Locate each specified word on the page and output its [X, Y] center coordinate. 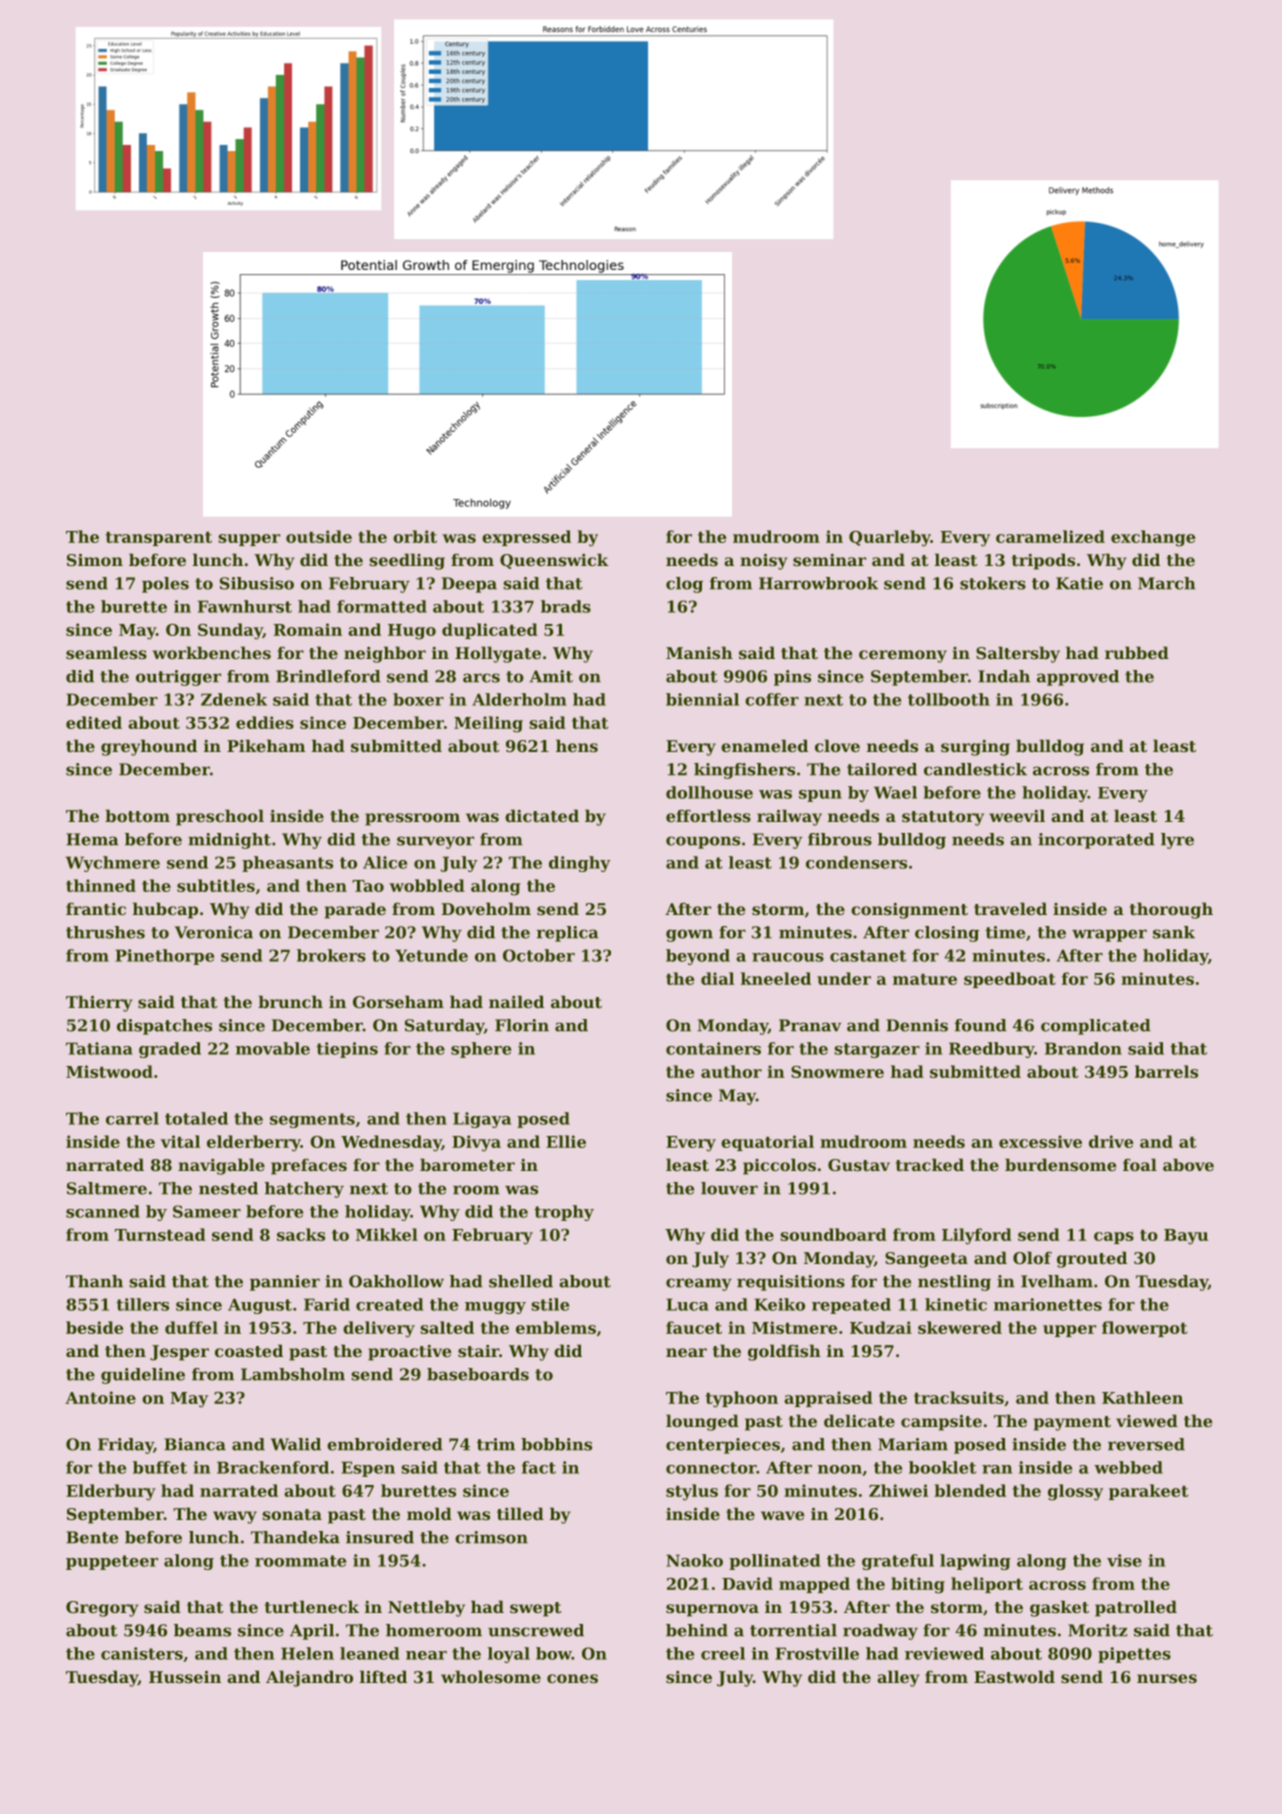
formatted [382, 606]
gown [689, 935]
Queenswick [554, 561]
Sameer [207, 1211]
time [1005, 932]
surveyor [435, 842]
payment [1072, 1423]
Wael [895, 792]
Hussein [185, 1677]
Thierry [99, 1003]
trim [496, 1444]
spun [820, 796]
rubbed [1137, 652]
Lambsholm [293, 1374]
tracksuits [959, 1397]
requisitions [791, 1283]
